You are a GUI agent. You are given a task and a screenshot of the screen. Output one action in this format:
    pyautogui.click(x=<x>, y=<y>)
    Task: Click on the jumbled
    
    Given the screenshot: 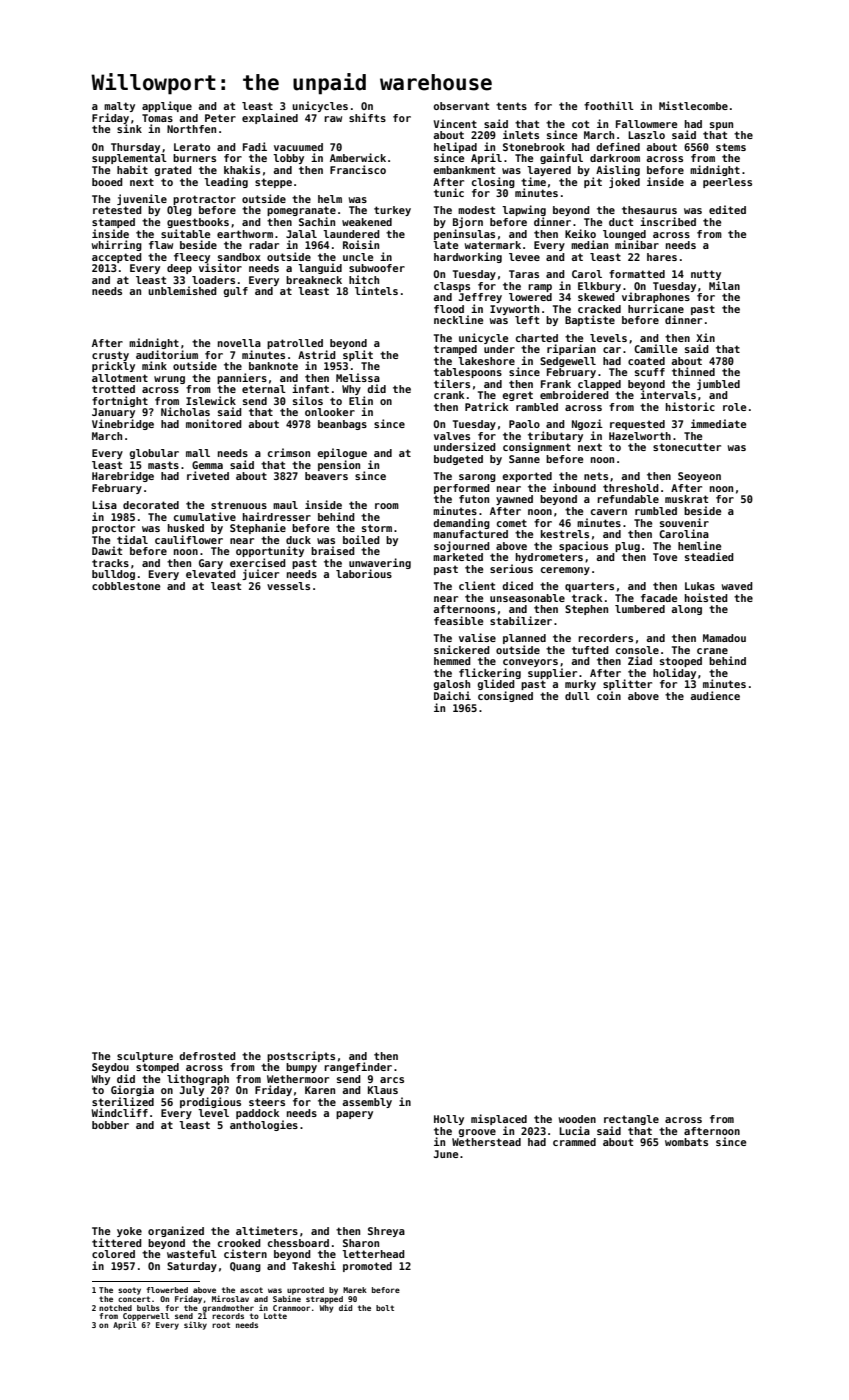 What is the action you would take?
    pyautogui.click(x=718, y=384)
